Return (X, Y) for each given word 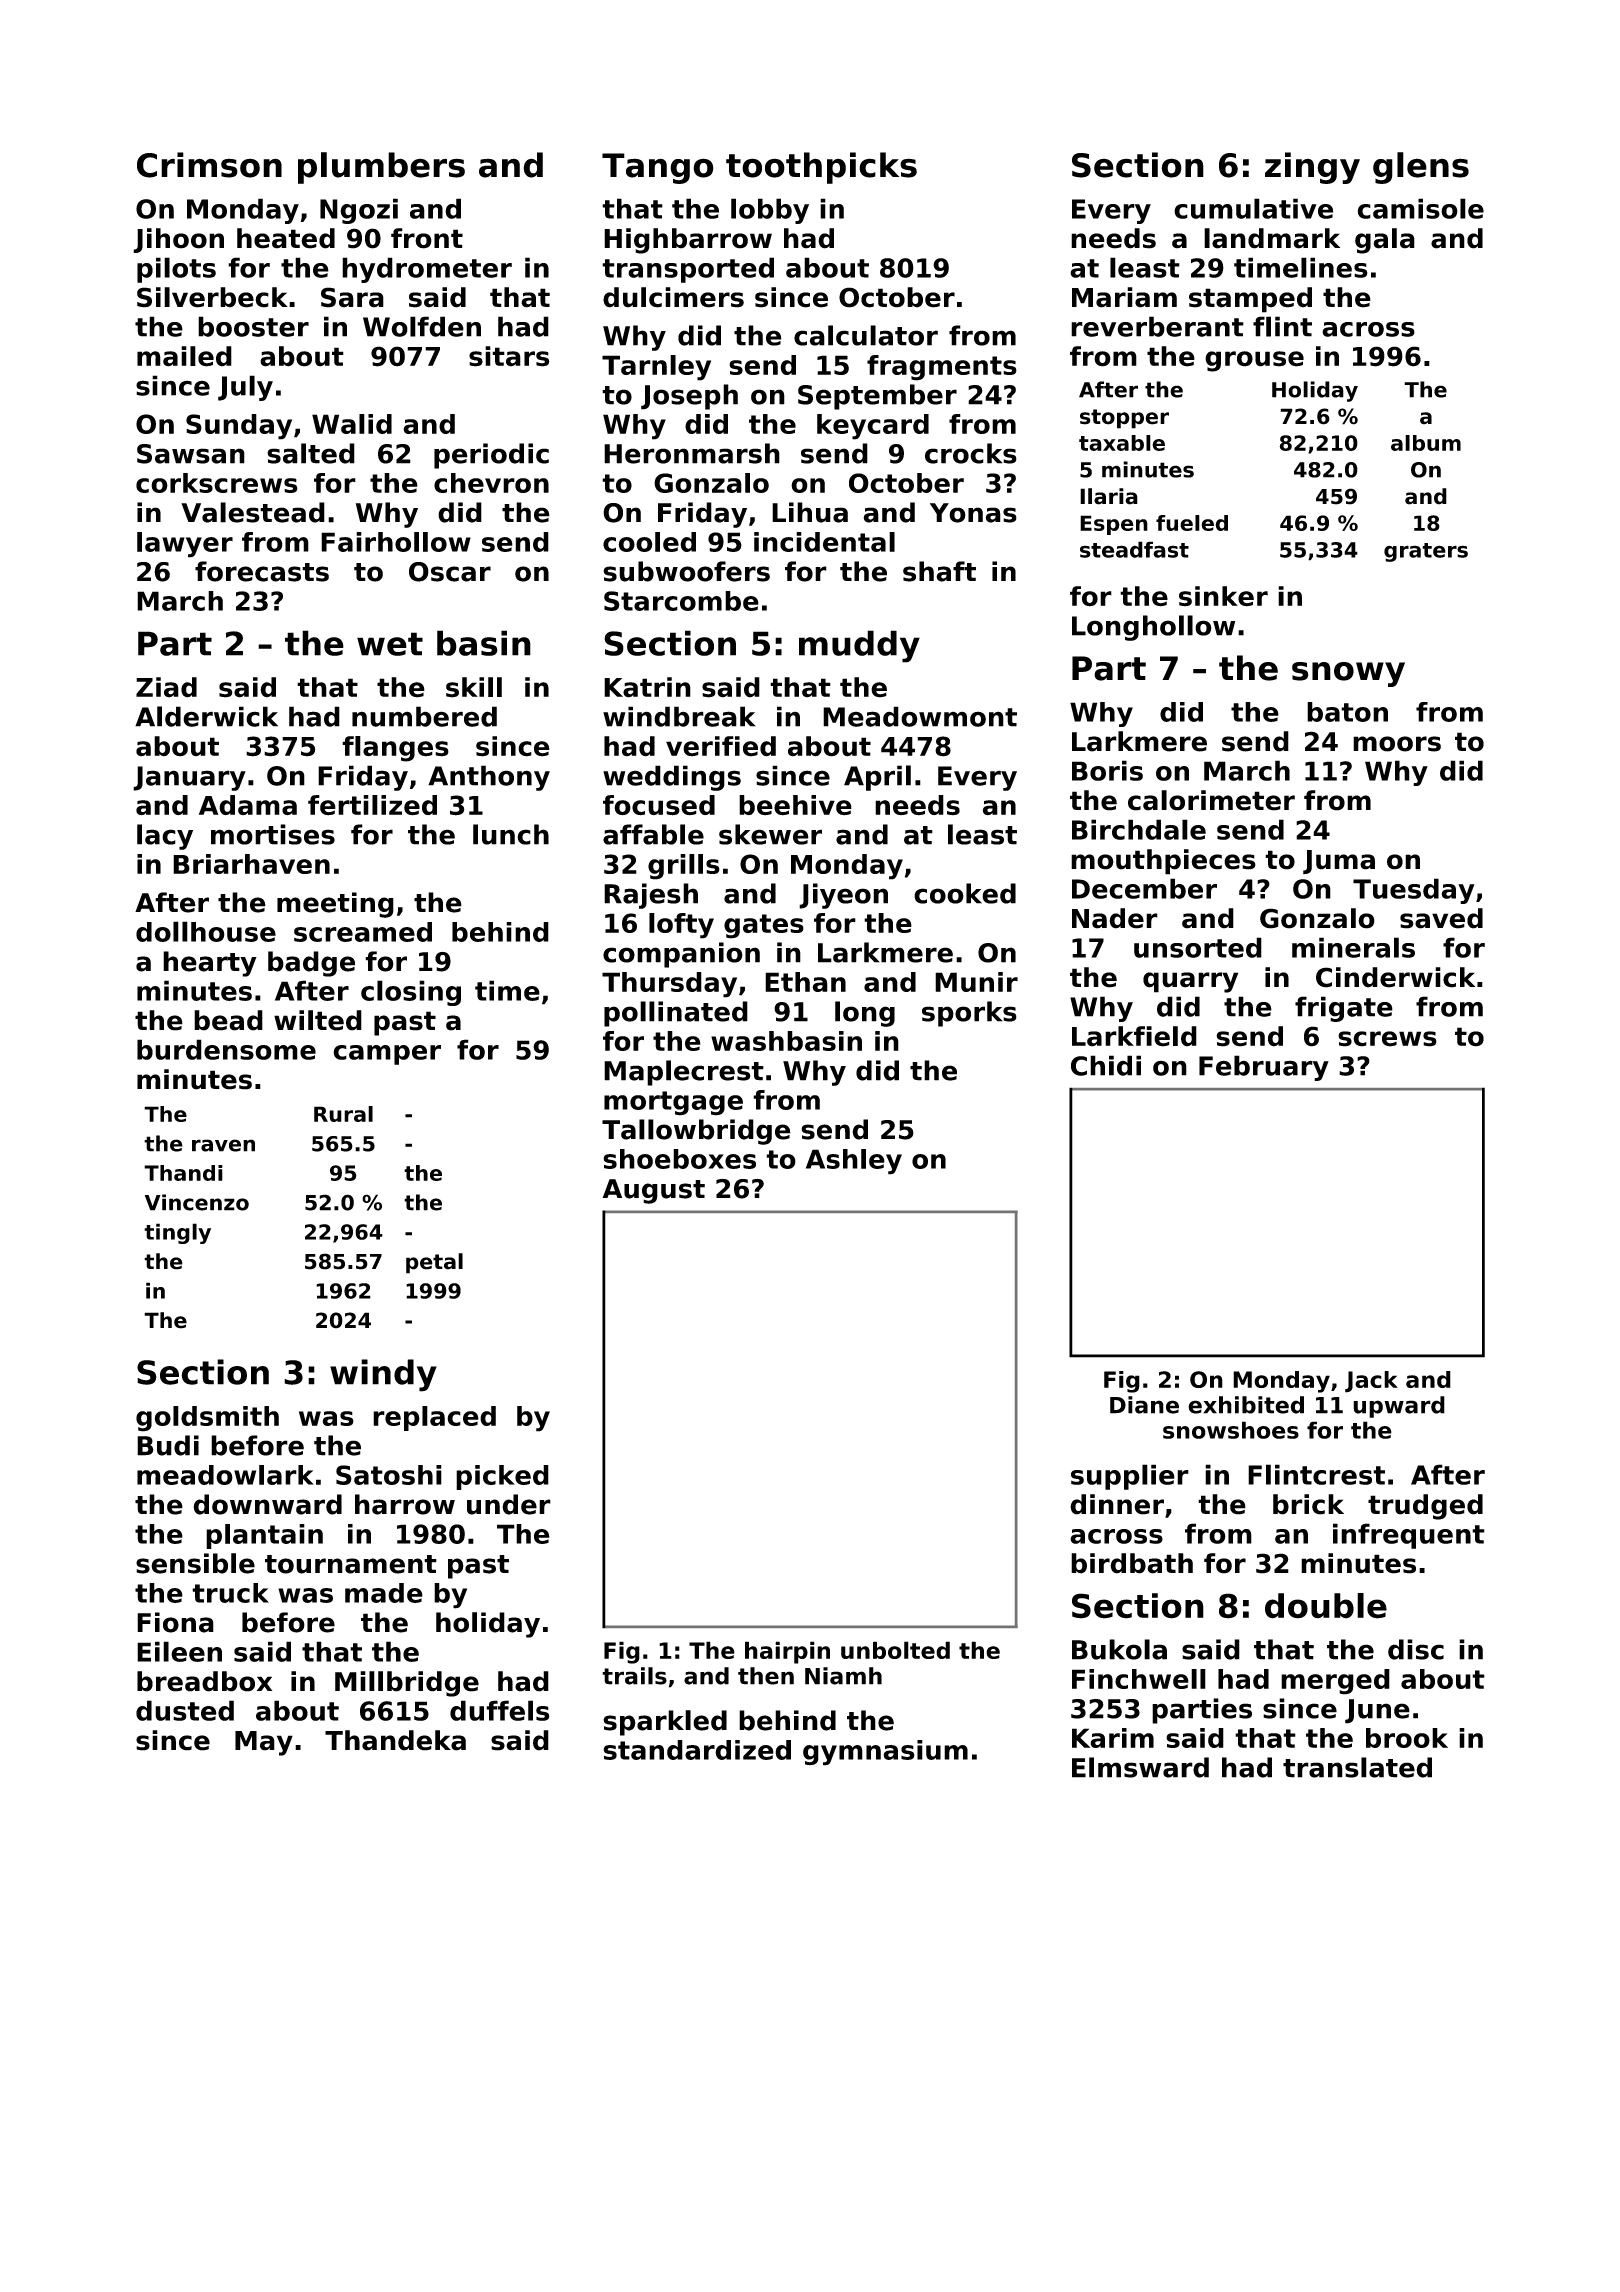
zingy (1312, 168)
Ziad (166, 687)
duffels (500, 1710)
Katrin (647, 687)
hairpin (787, 1652)
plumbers (381, 168)
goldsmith (207, 1419)
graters (1426, 552)
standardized (697, 1750)
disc (1416, 1649)
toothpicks (821, 168)
